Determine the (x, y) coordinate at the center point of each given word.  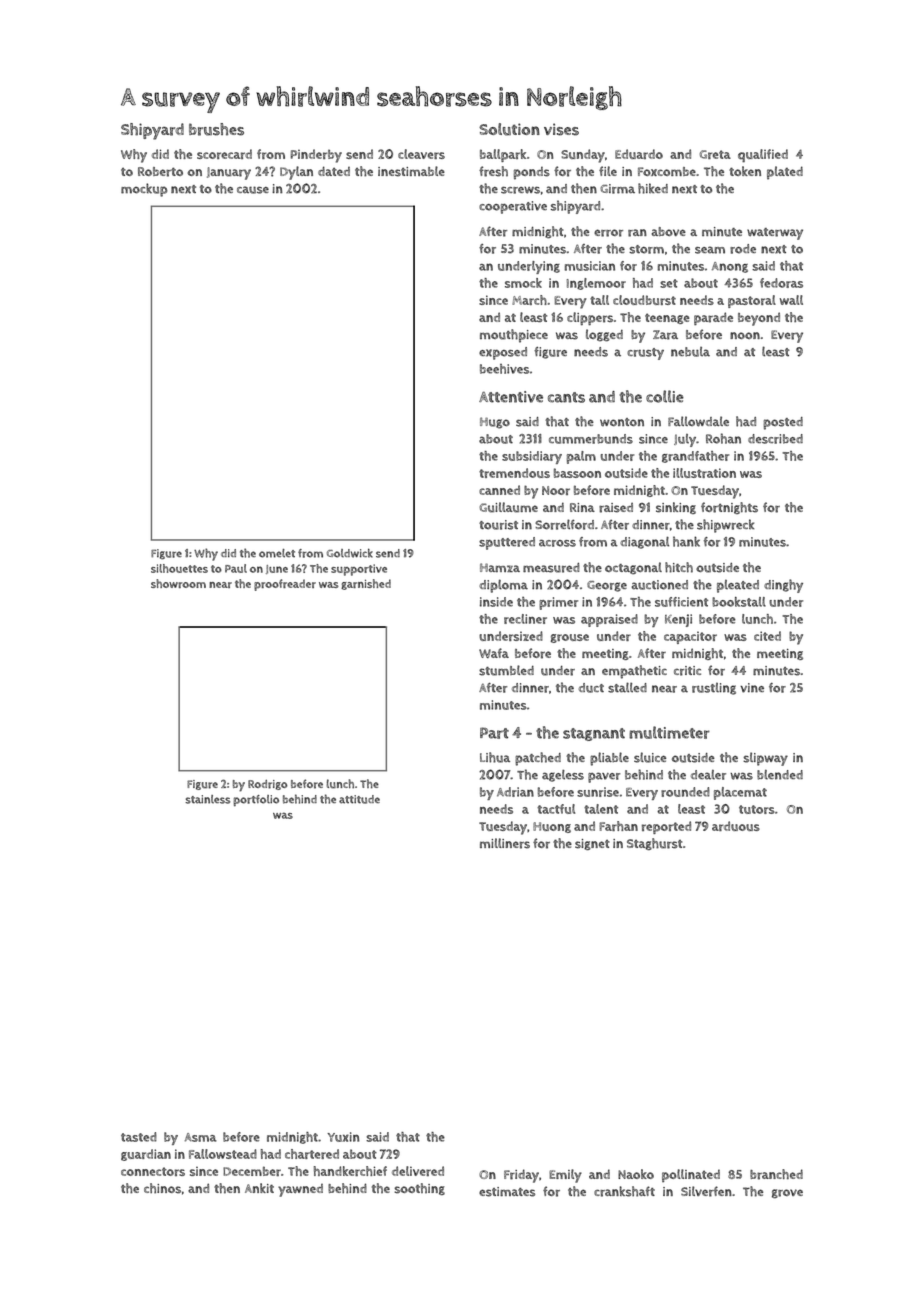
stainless (207, 799)
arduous (736, 826)
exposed (503, 353)
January (229, 173)
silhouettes (179, 568)
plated (785, 173)
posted (783, 423)
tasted (139, 1137)
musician (589, 266)
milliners (505, 843)
